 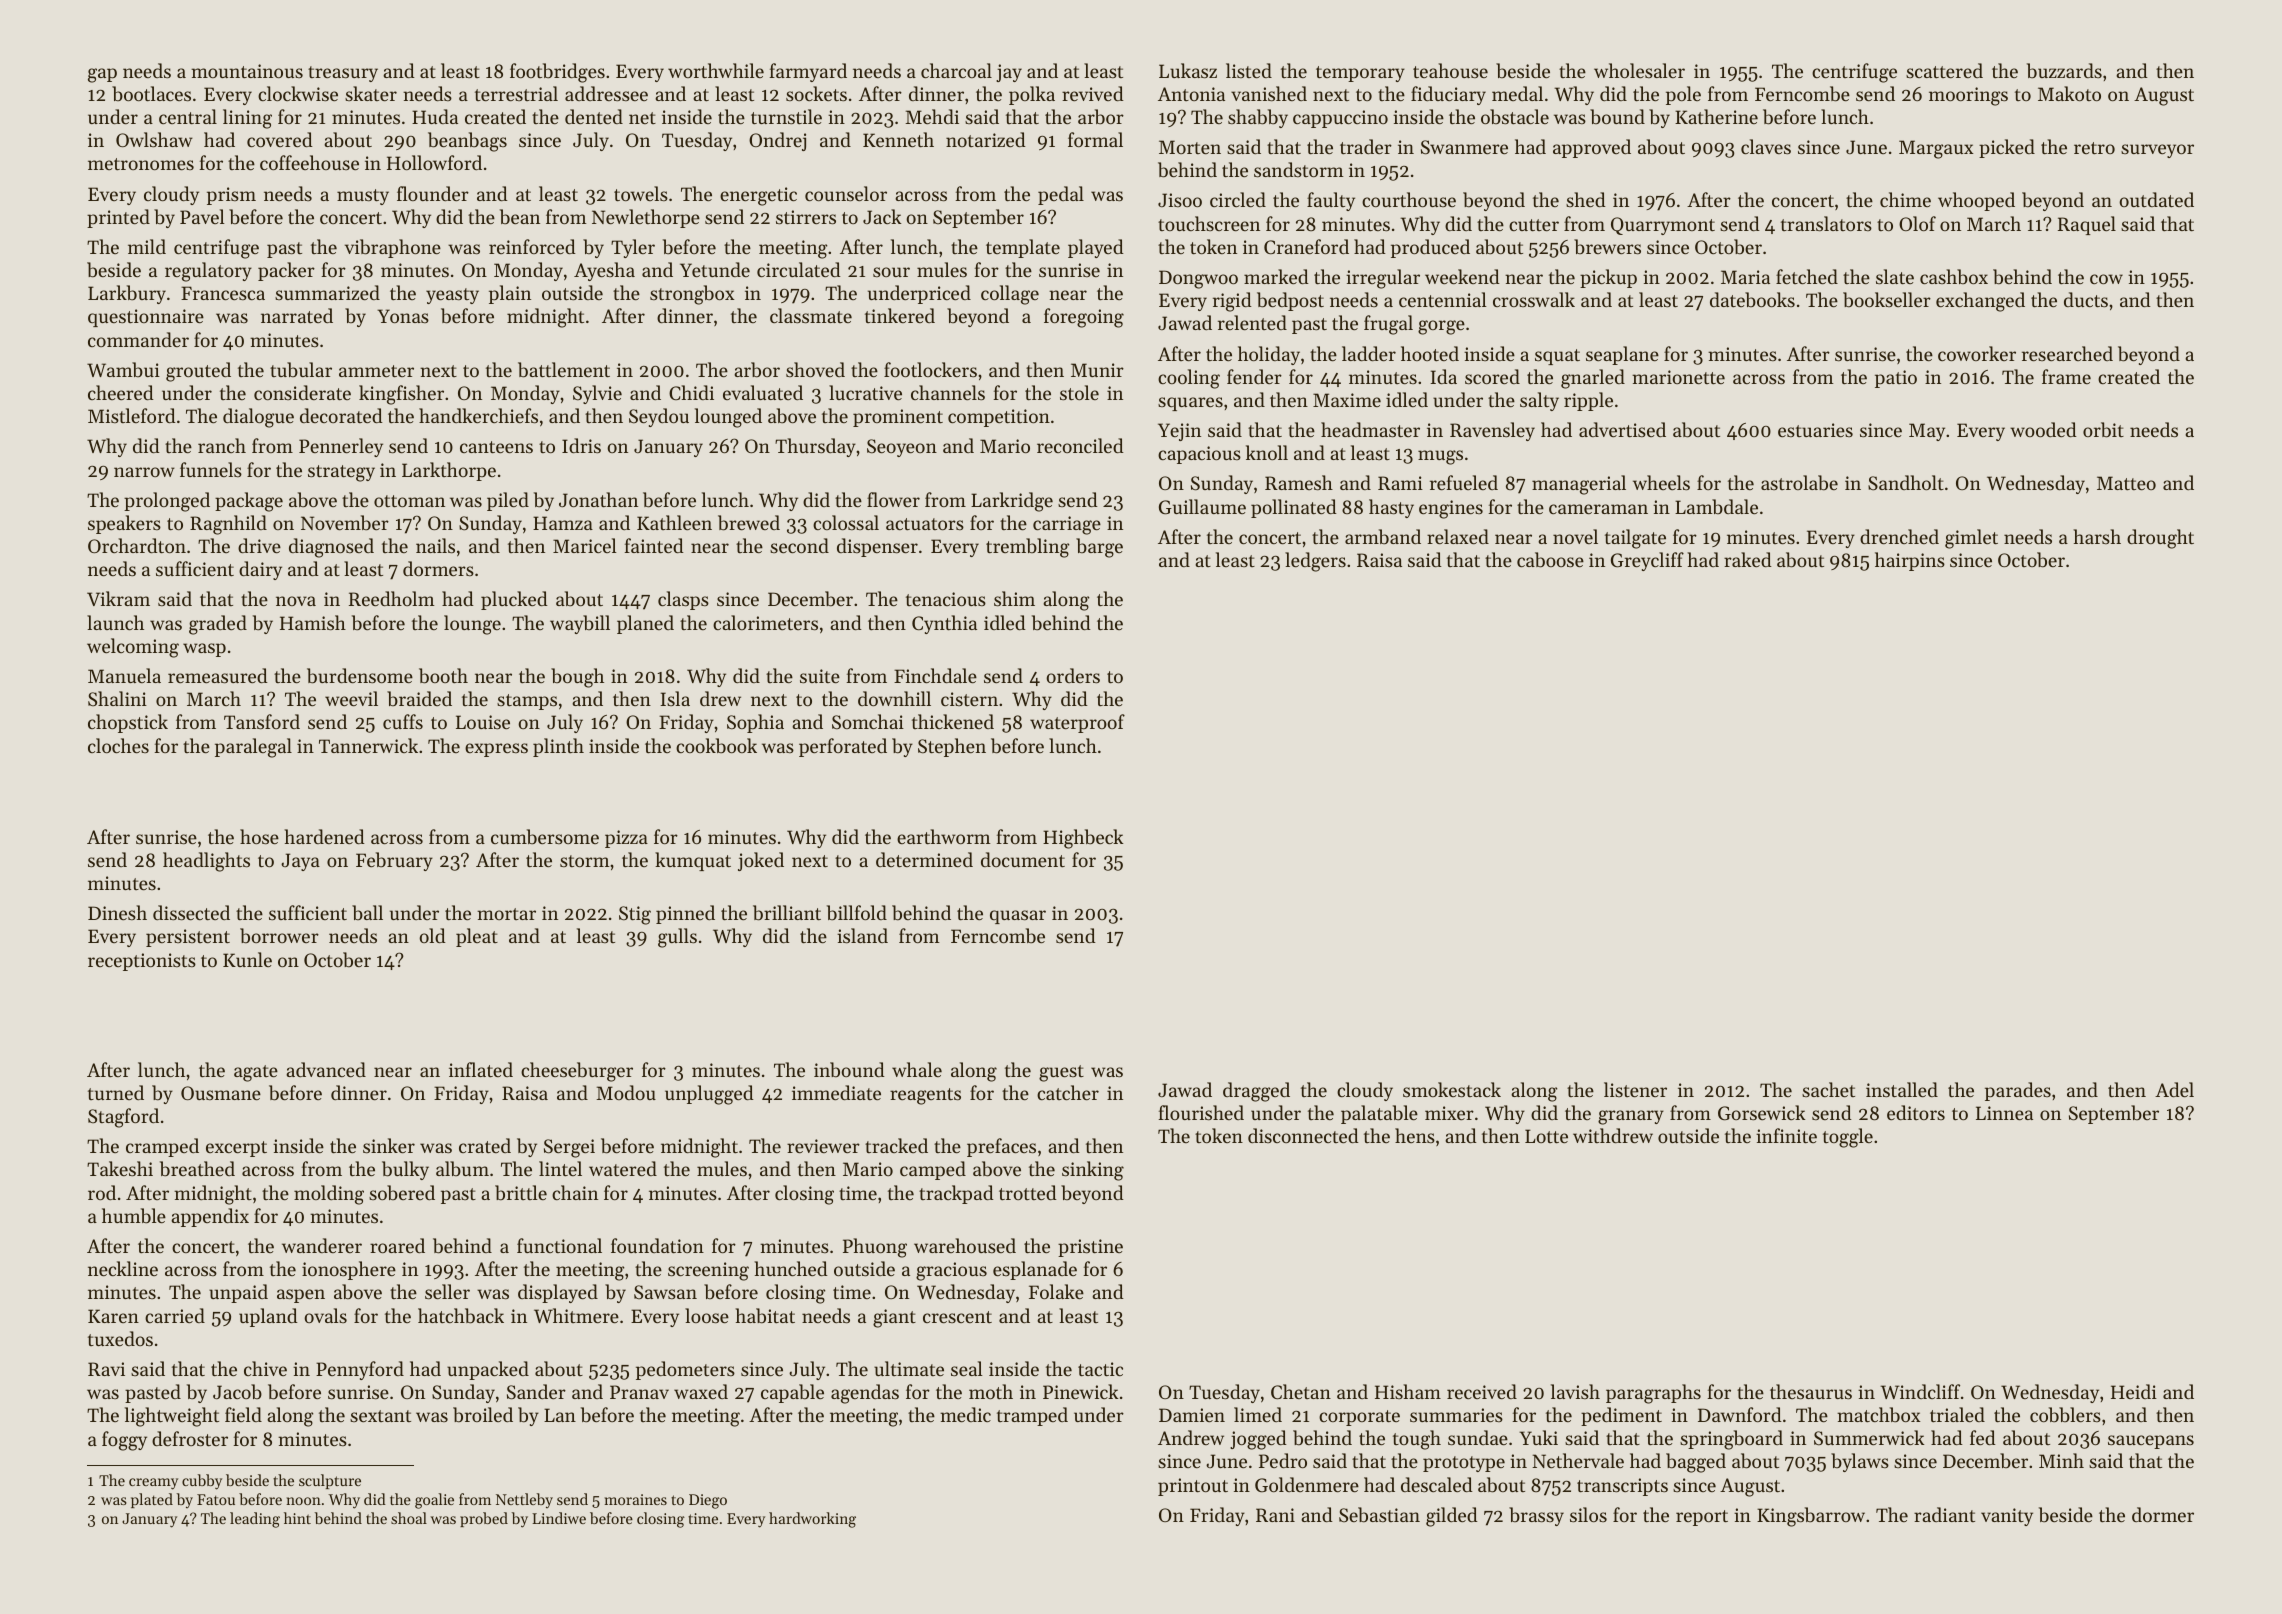 I want to click on plated, so click(x=152, y=1500).
